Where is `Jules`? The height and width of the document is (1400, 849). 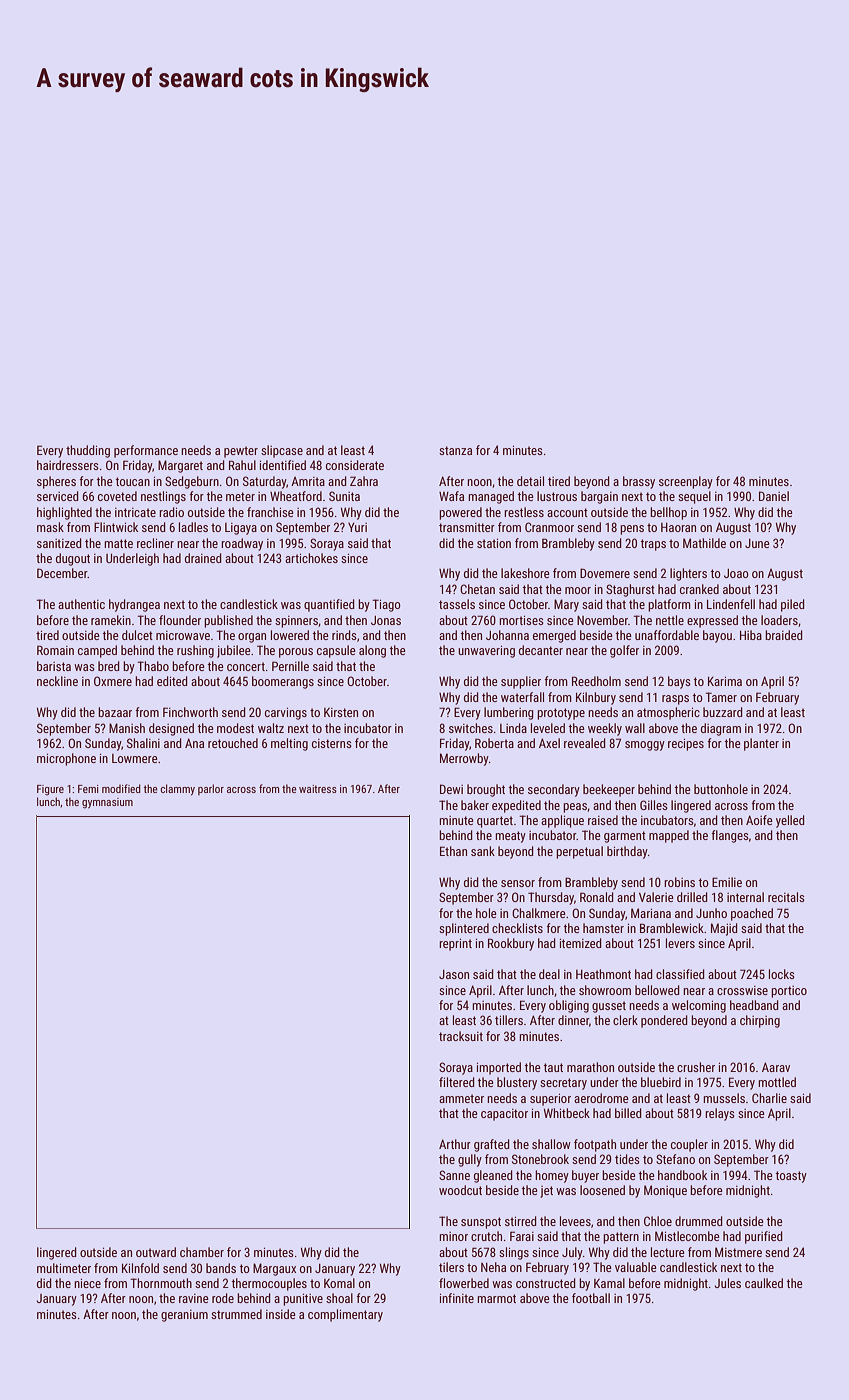 Jules is located at coordinates (727, 1283).
